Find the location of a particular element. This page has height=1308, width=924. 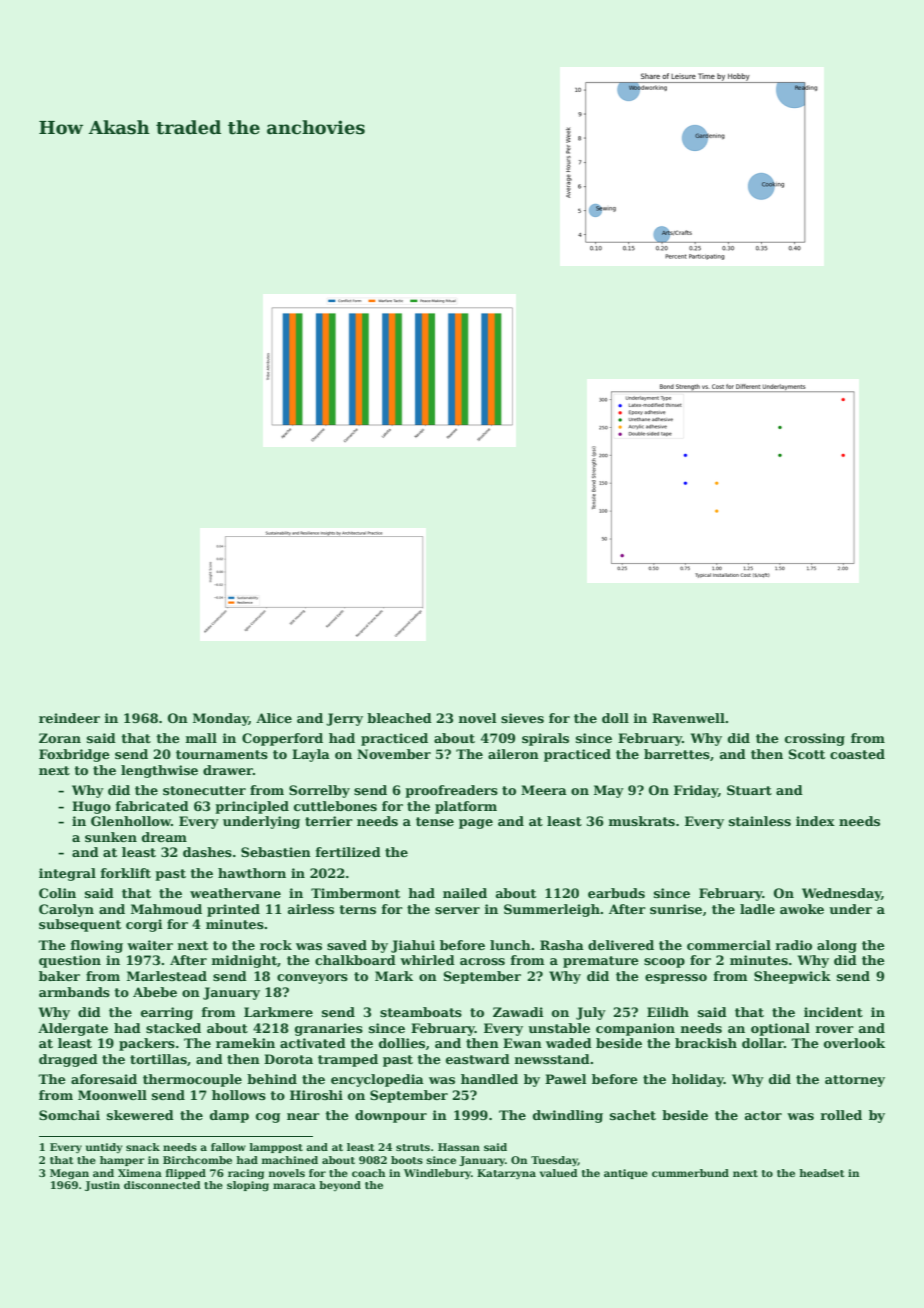

Alice is located at coordinates (274, 718).
